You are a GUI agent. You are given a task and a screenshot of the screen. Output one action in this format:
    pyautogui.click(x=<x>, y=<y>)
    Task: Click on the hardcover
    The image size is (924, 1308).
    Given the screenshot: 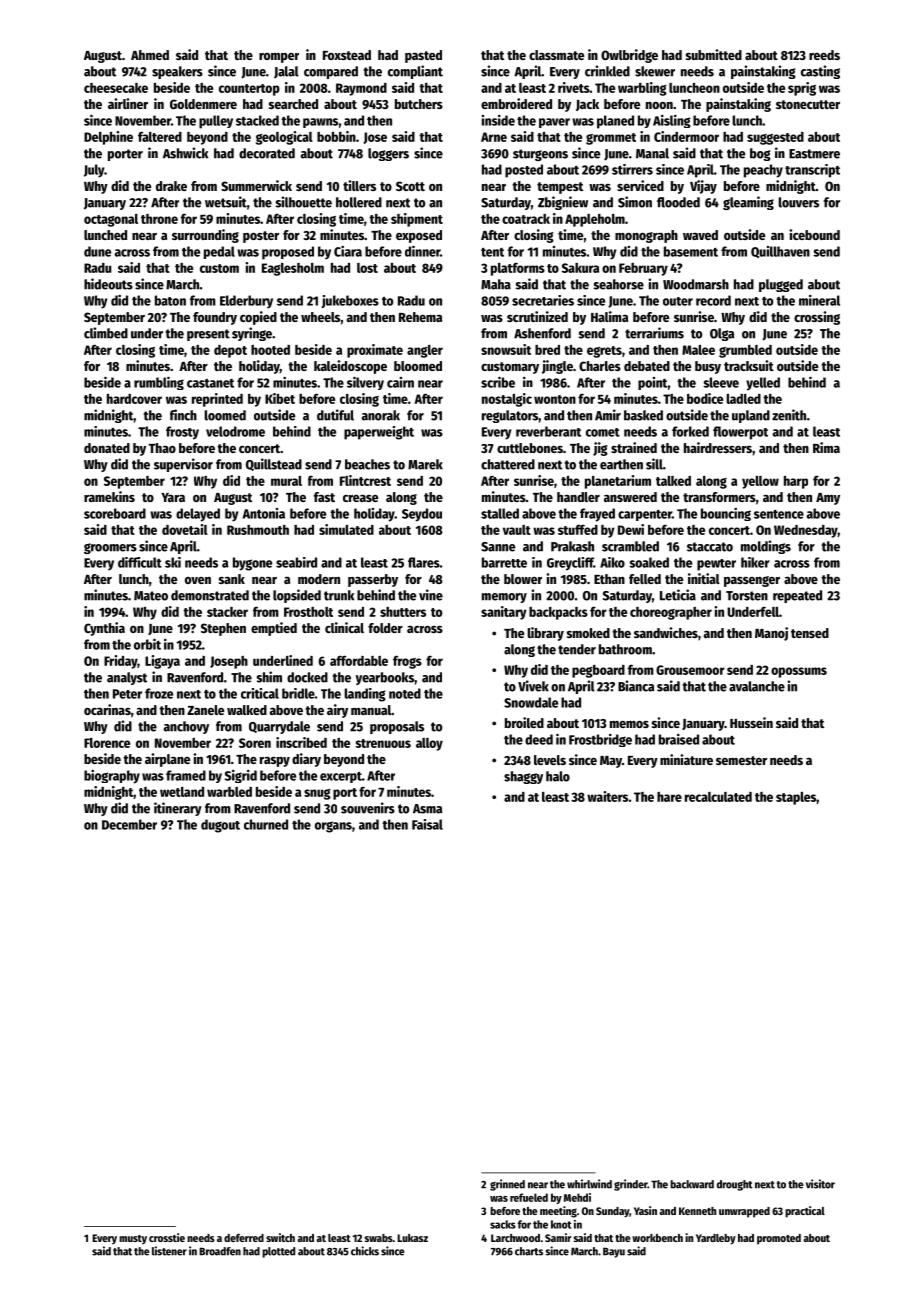 What is the action you would take?
    pyautogui.click(x=134, y=399)
